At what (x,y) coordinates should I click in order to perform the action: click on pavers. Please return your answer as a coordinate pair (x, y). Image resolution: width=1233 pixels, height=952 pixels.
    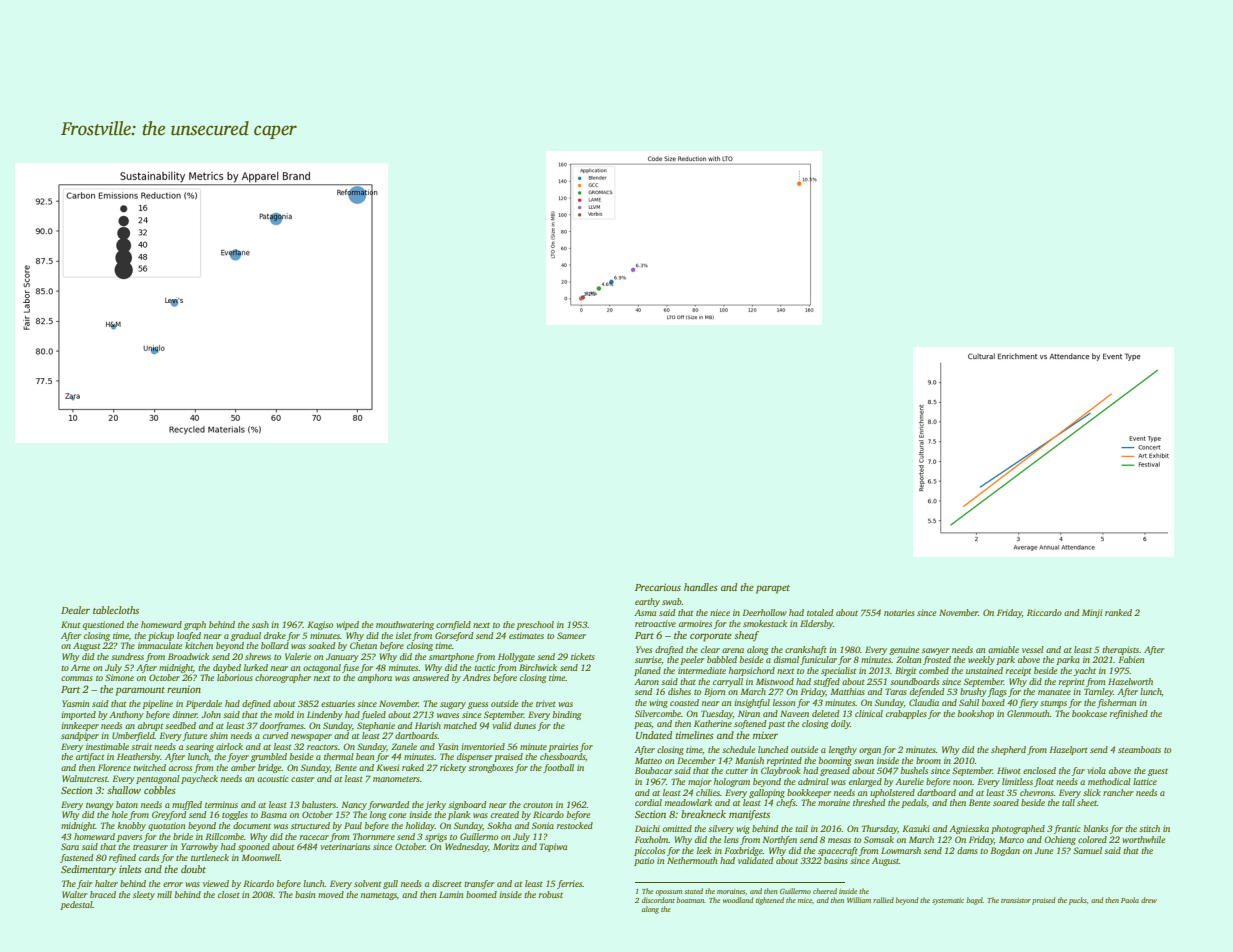
    Looking at the image, I should click on (129, 838).
